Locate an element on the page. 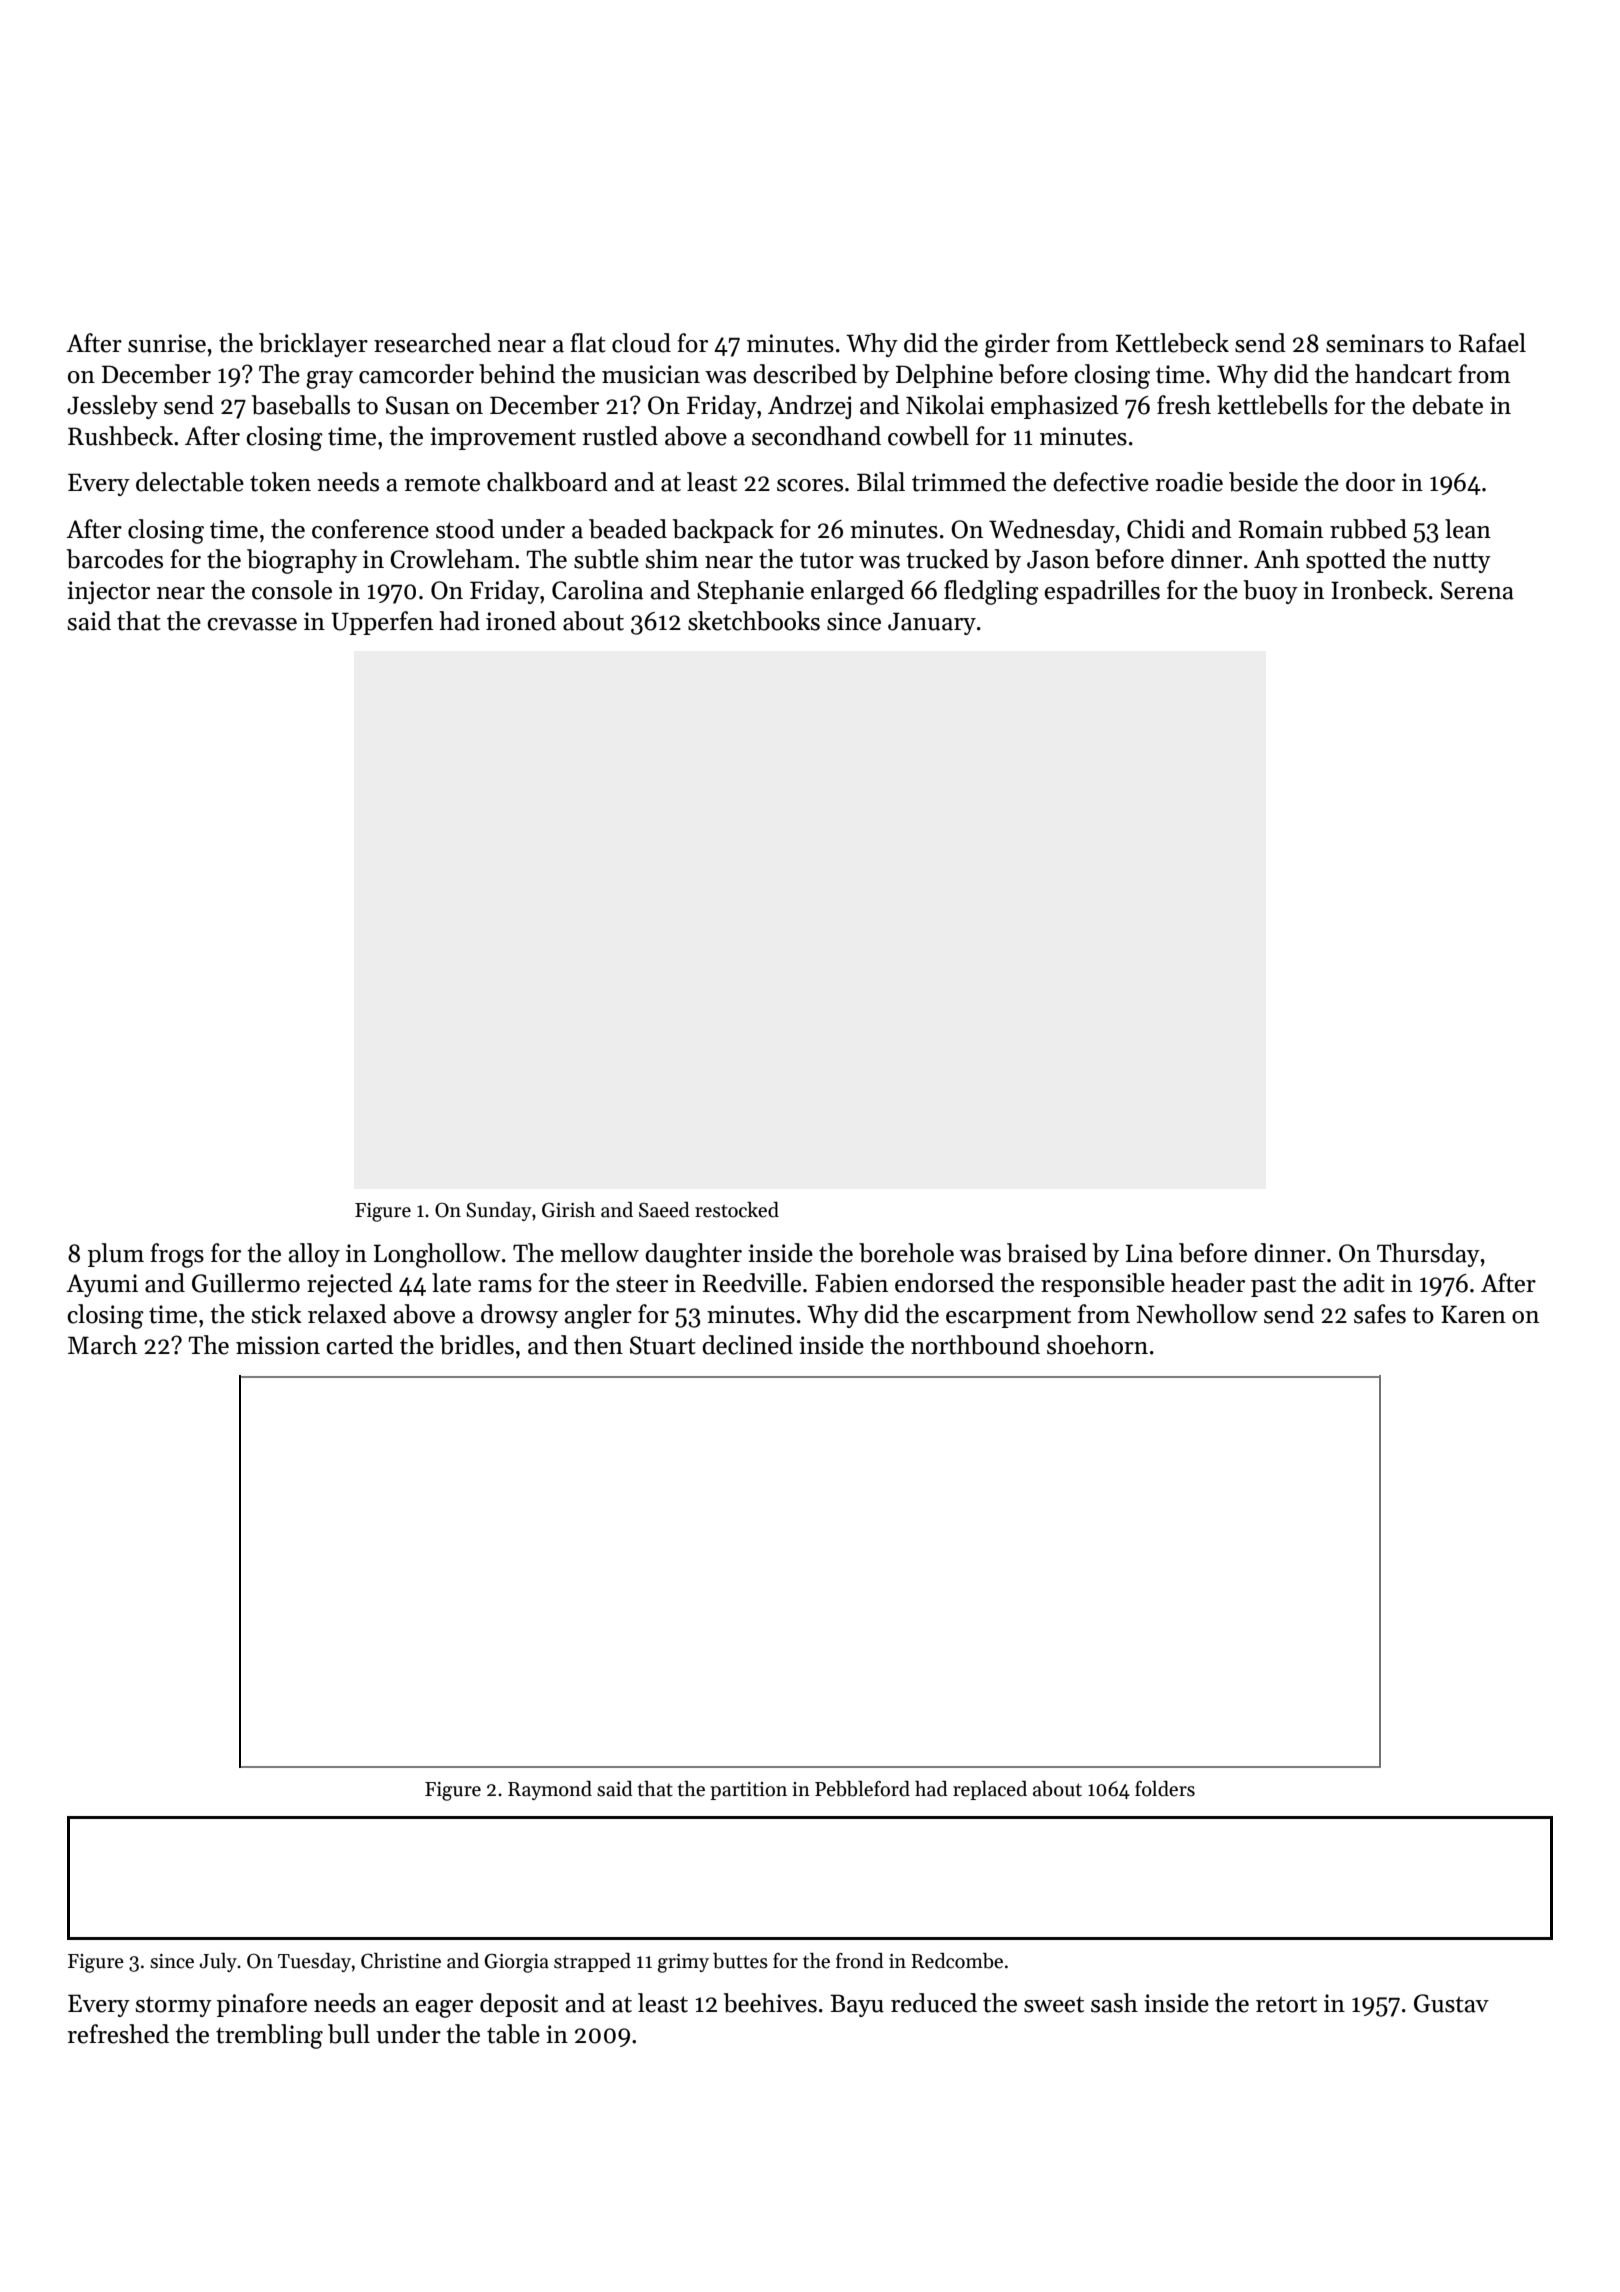 Image resolution: width=1620 pixels, height=2292 pixels. gray is located at coordinates (329, 380).
